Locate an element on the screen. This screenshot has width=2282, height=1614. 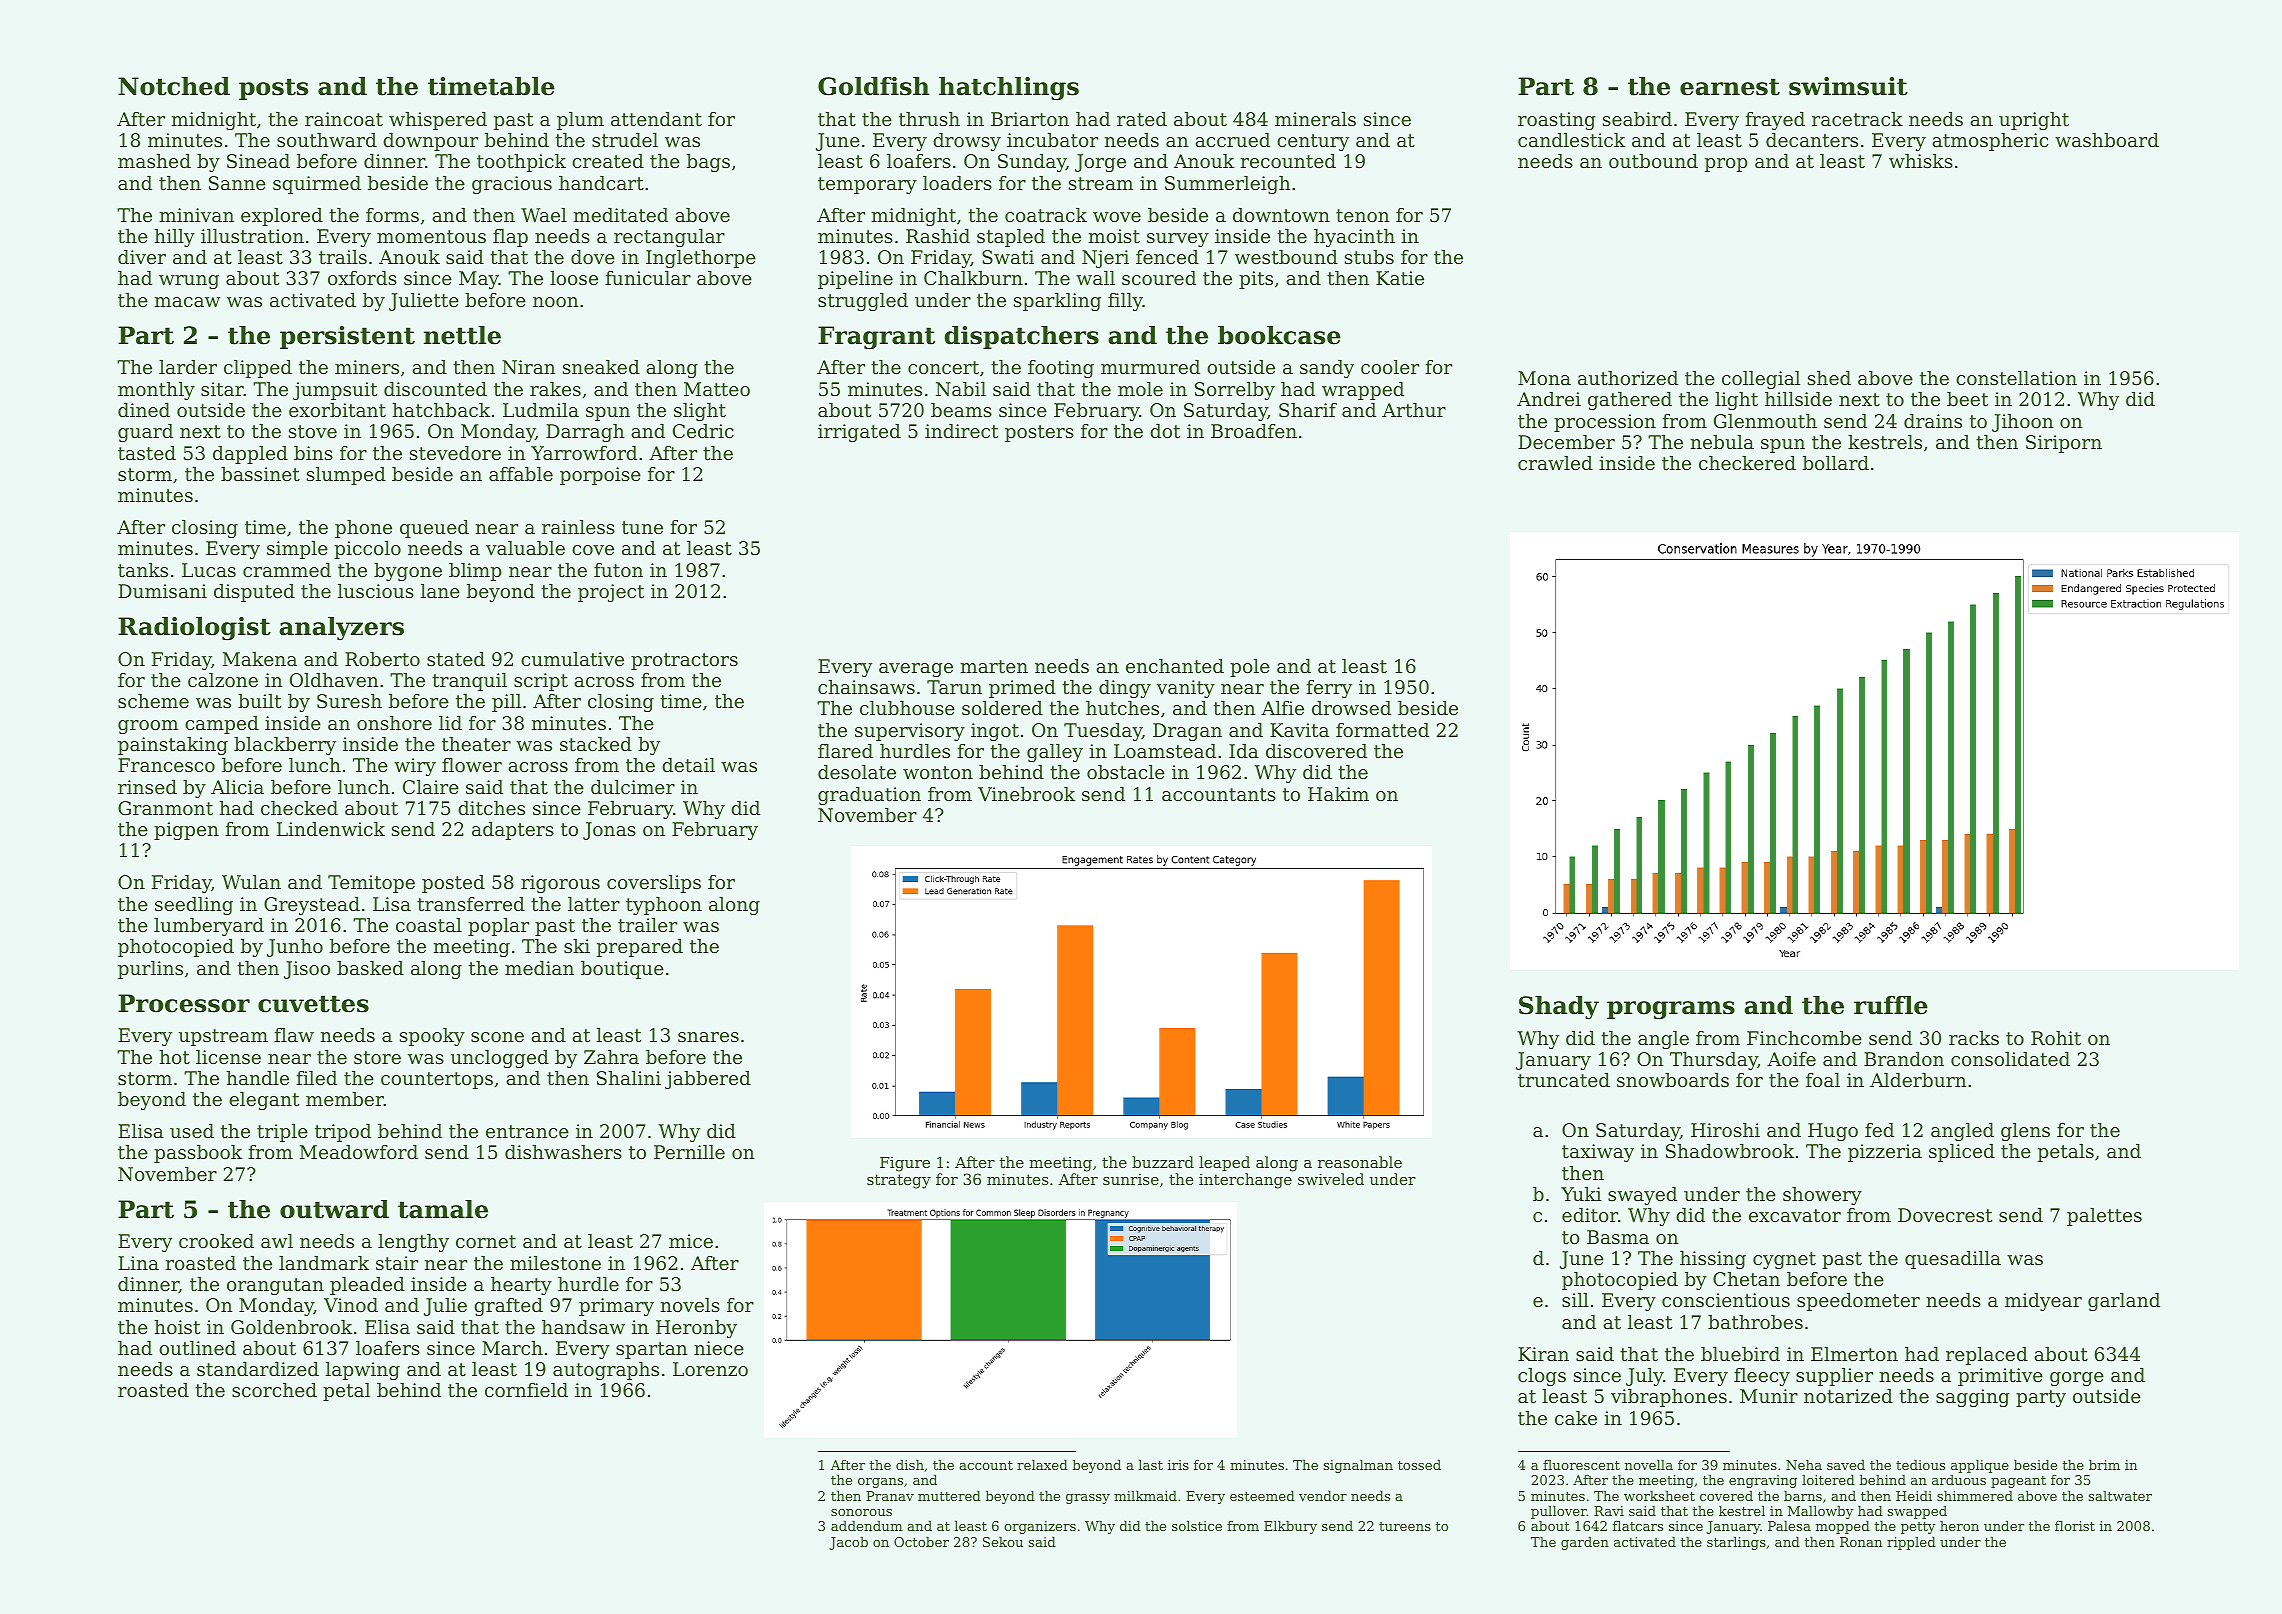
Goldfish is located at coordinates (874, 86).
